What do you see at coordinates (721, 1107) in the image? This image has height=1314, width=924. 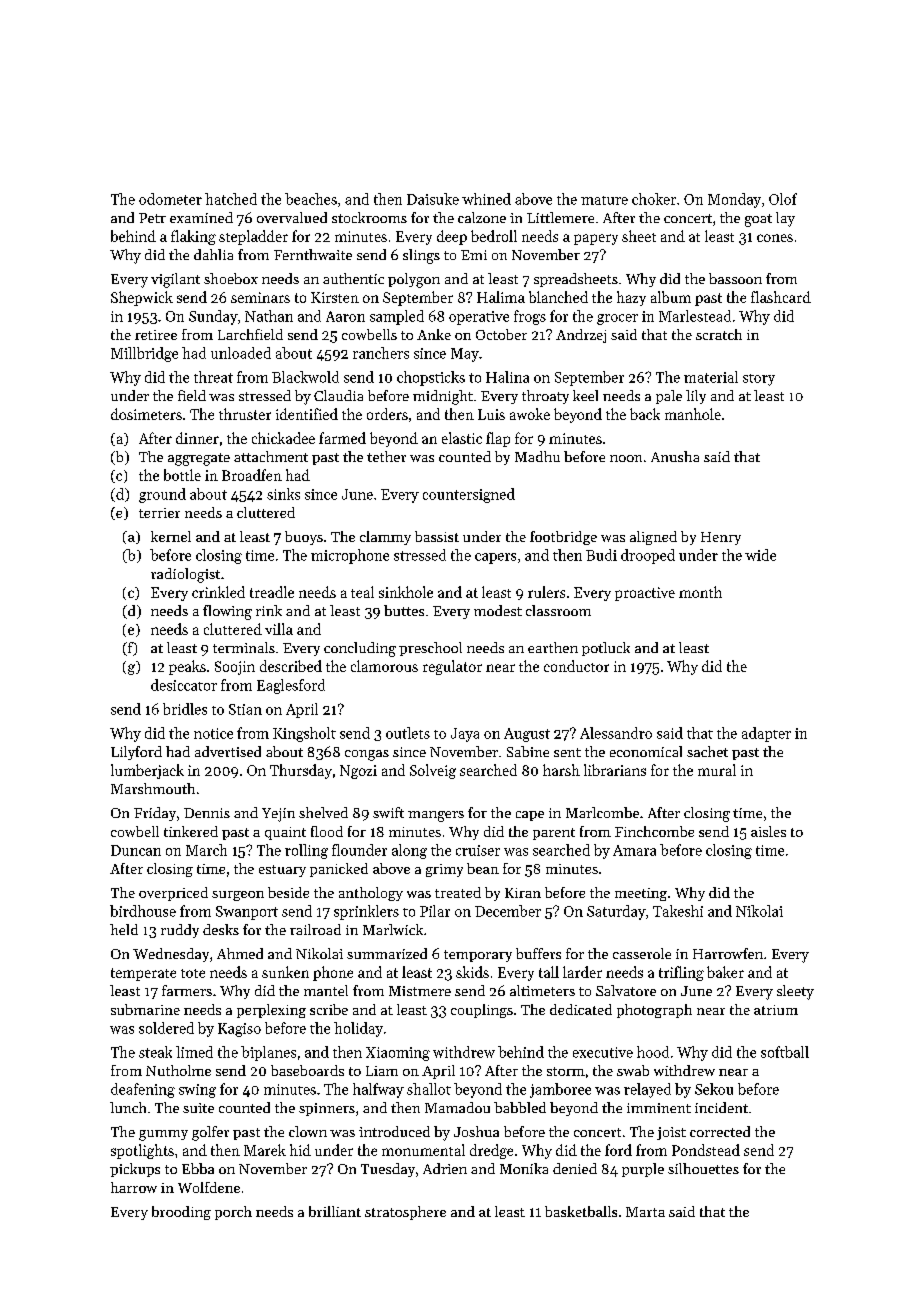 I see `incident` at bounding box center [721, 1107].
